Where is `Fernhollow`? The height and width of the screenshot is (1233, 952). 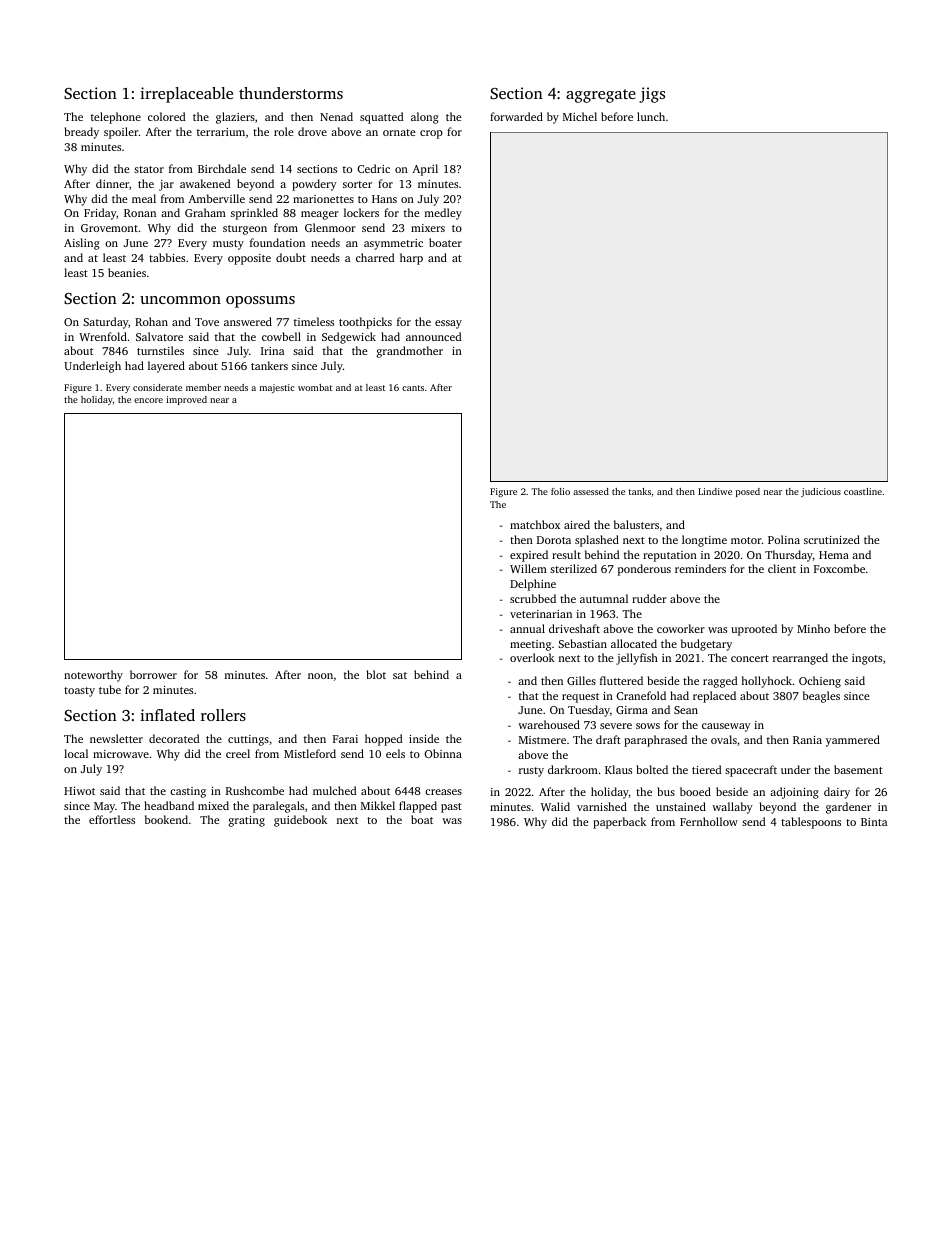
Fernhollow is located at coordinates (709, 821).
